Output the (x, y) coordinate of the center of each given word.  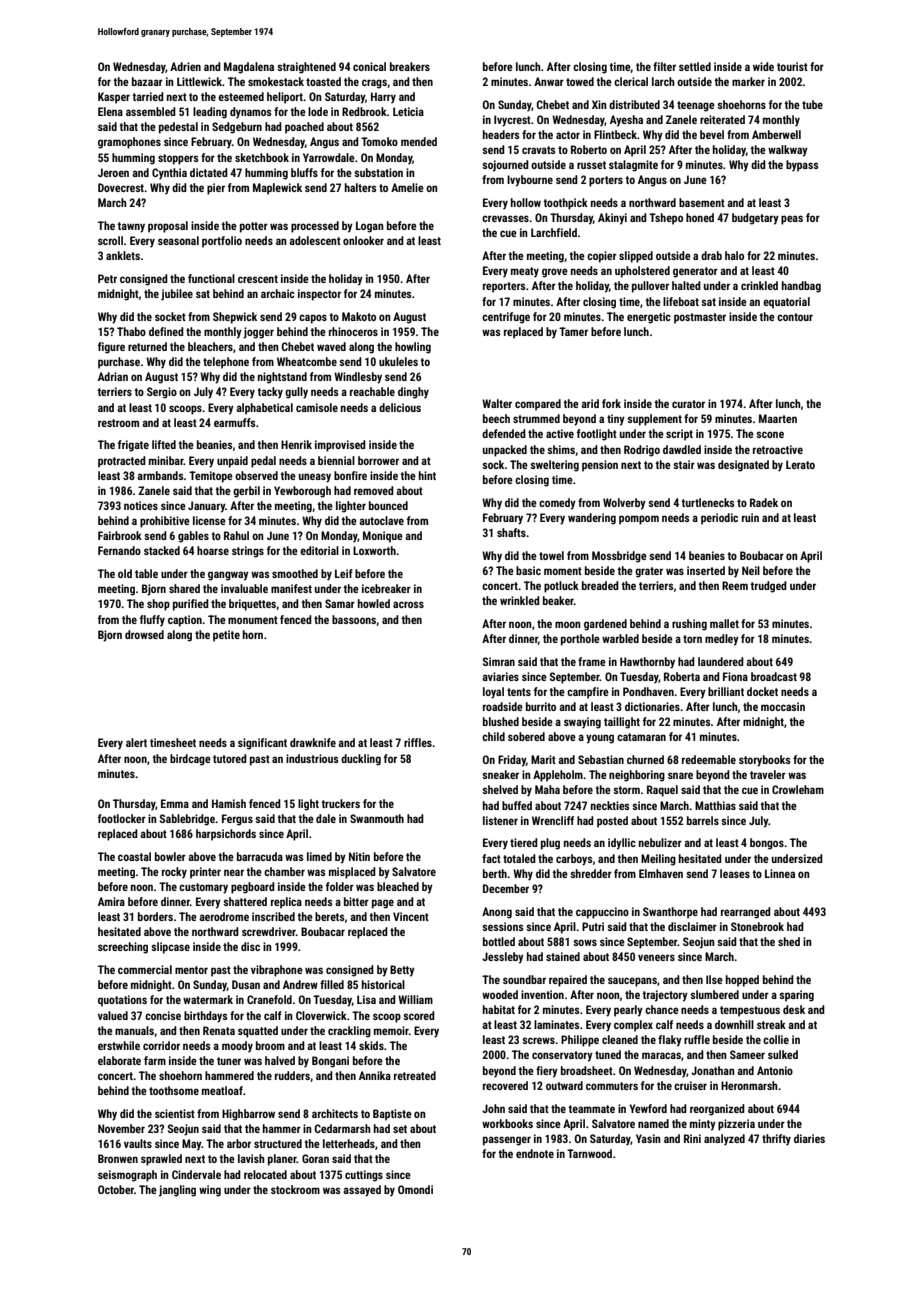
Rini (692, 1138)
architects (335, 1113)
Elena (110, 111)
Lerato (800, 464)
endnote (535, 1153)
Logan (370, 227)
